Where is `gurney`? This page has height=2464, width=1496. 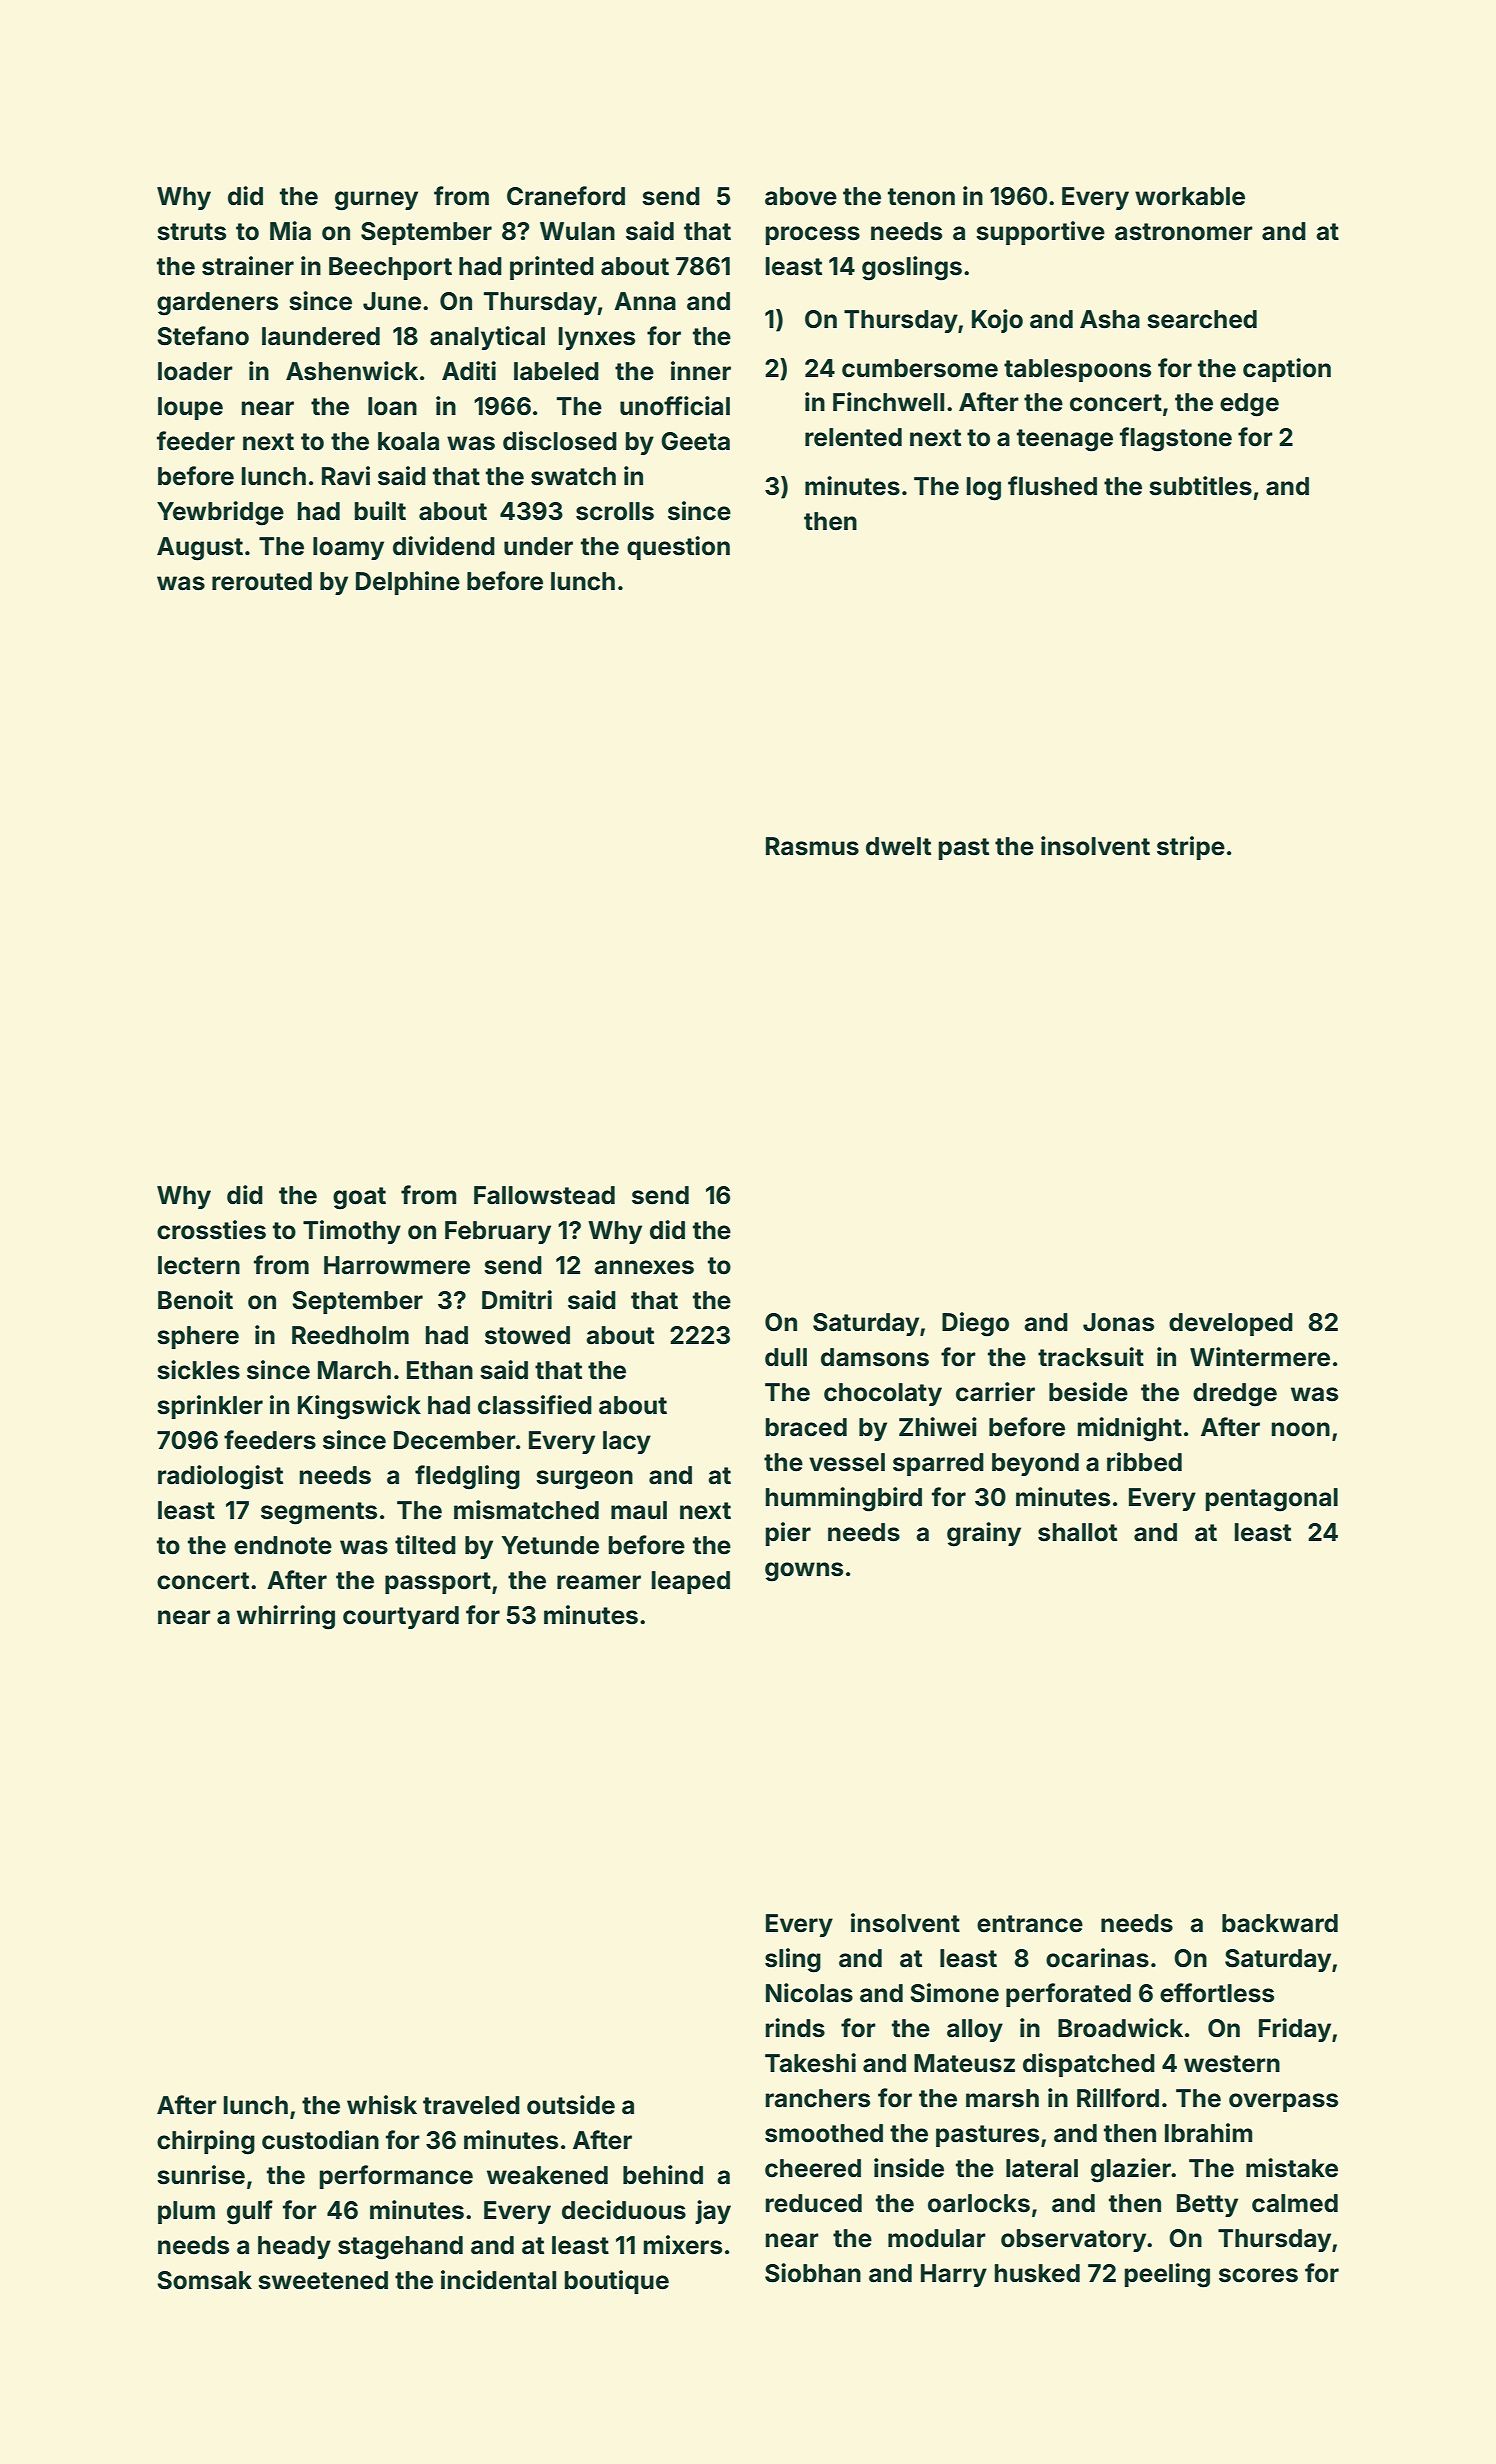 gurney is located at coordinates (376, 201).
